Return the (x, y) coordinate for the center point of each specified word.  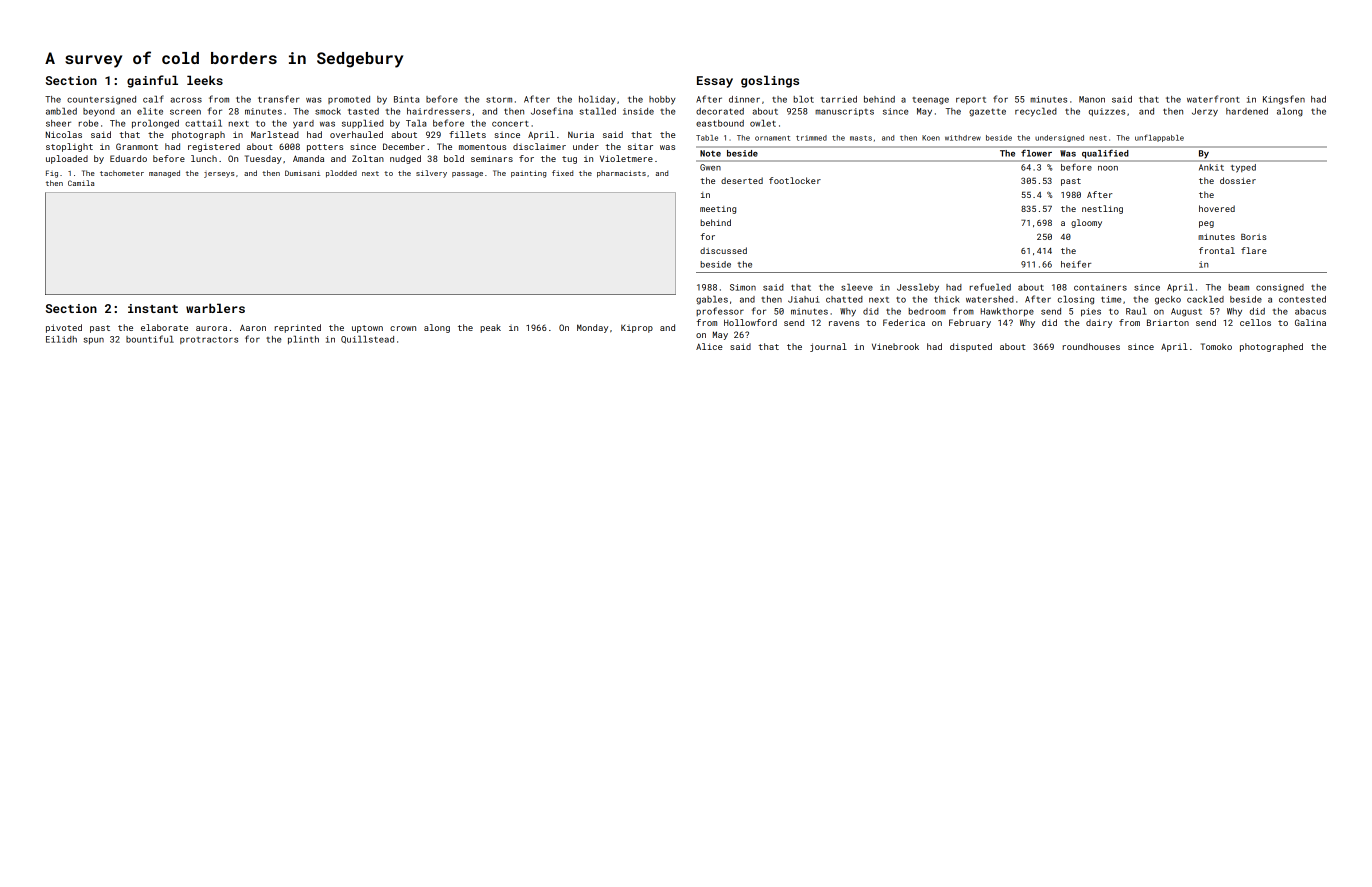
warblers (215, 308)
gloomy (1086, 223)
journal (828, 347)
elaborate (164, 327)
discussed (723, 250)
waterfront (1213, 99)
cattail (203, 123)
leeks (205, 80)
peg (1206, 224)
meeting (718, 210)
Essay (715, 82)
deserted (742, 180)
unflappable (1159, 138)
